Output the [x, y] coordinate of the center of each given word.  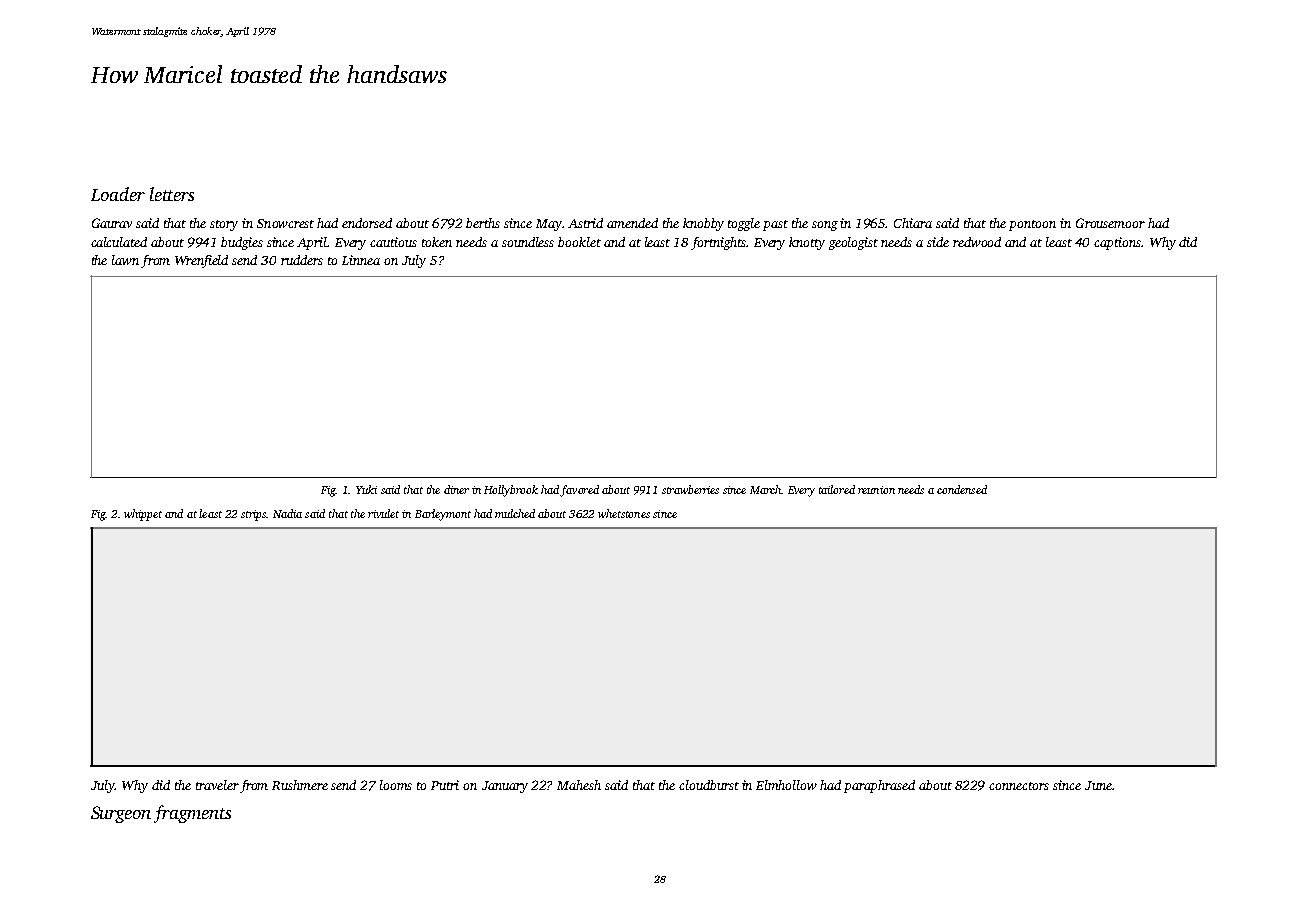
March [765, 489]
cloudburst [709, 785]
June [1098, 785]
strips [253, 515]
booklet [579, 242]
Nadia [287, 513]
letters [172, 194]
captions [1117, 243]
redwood [977, 242]
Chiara [913, 223]
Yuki [366, 489]
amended [632, 223]
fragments [192, 814]
